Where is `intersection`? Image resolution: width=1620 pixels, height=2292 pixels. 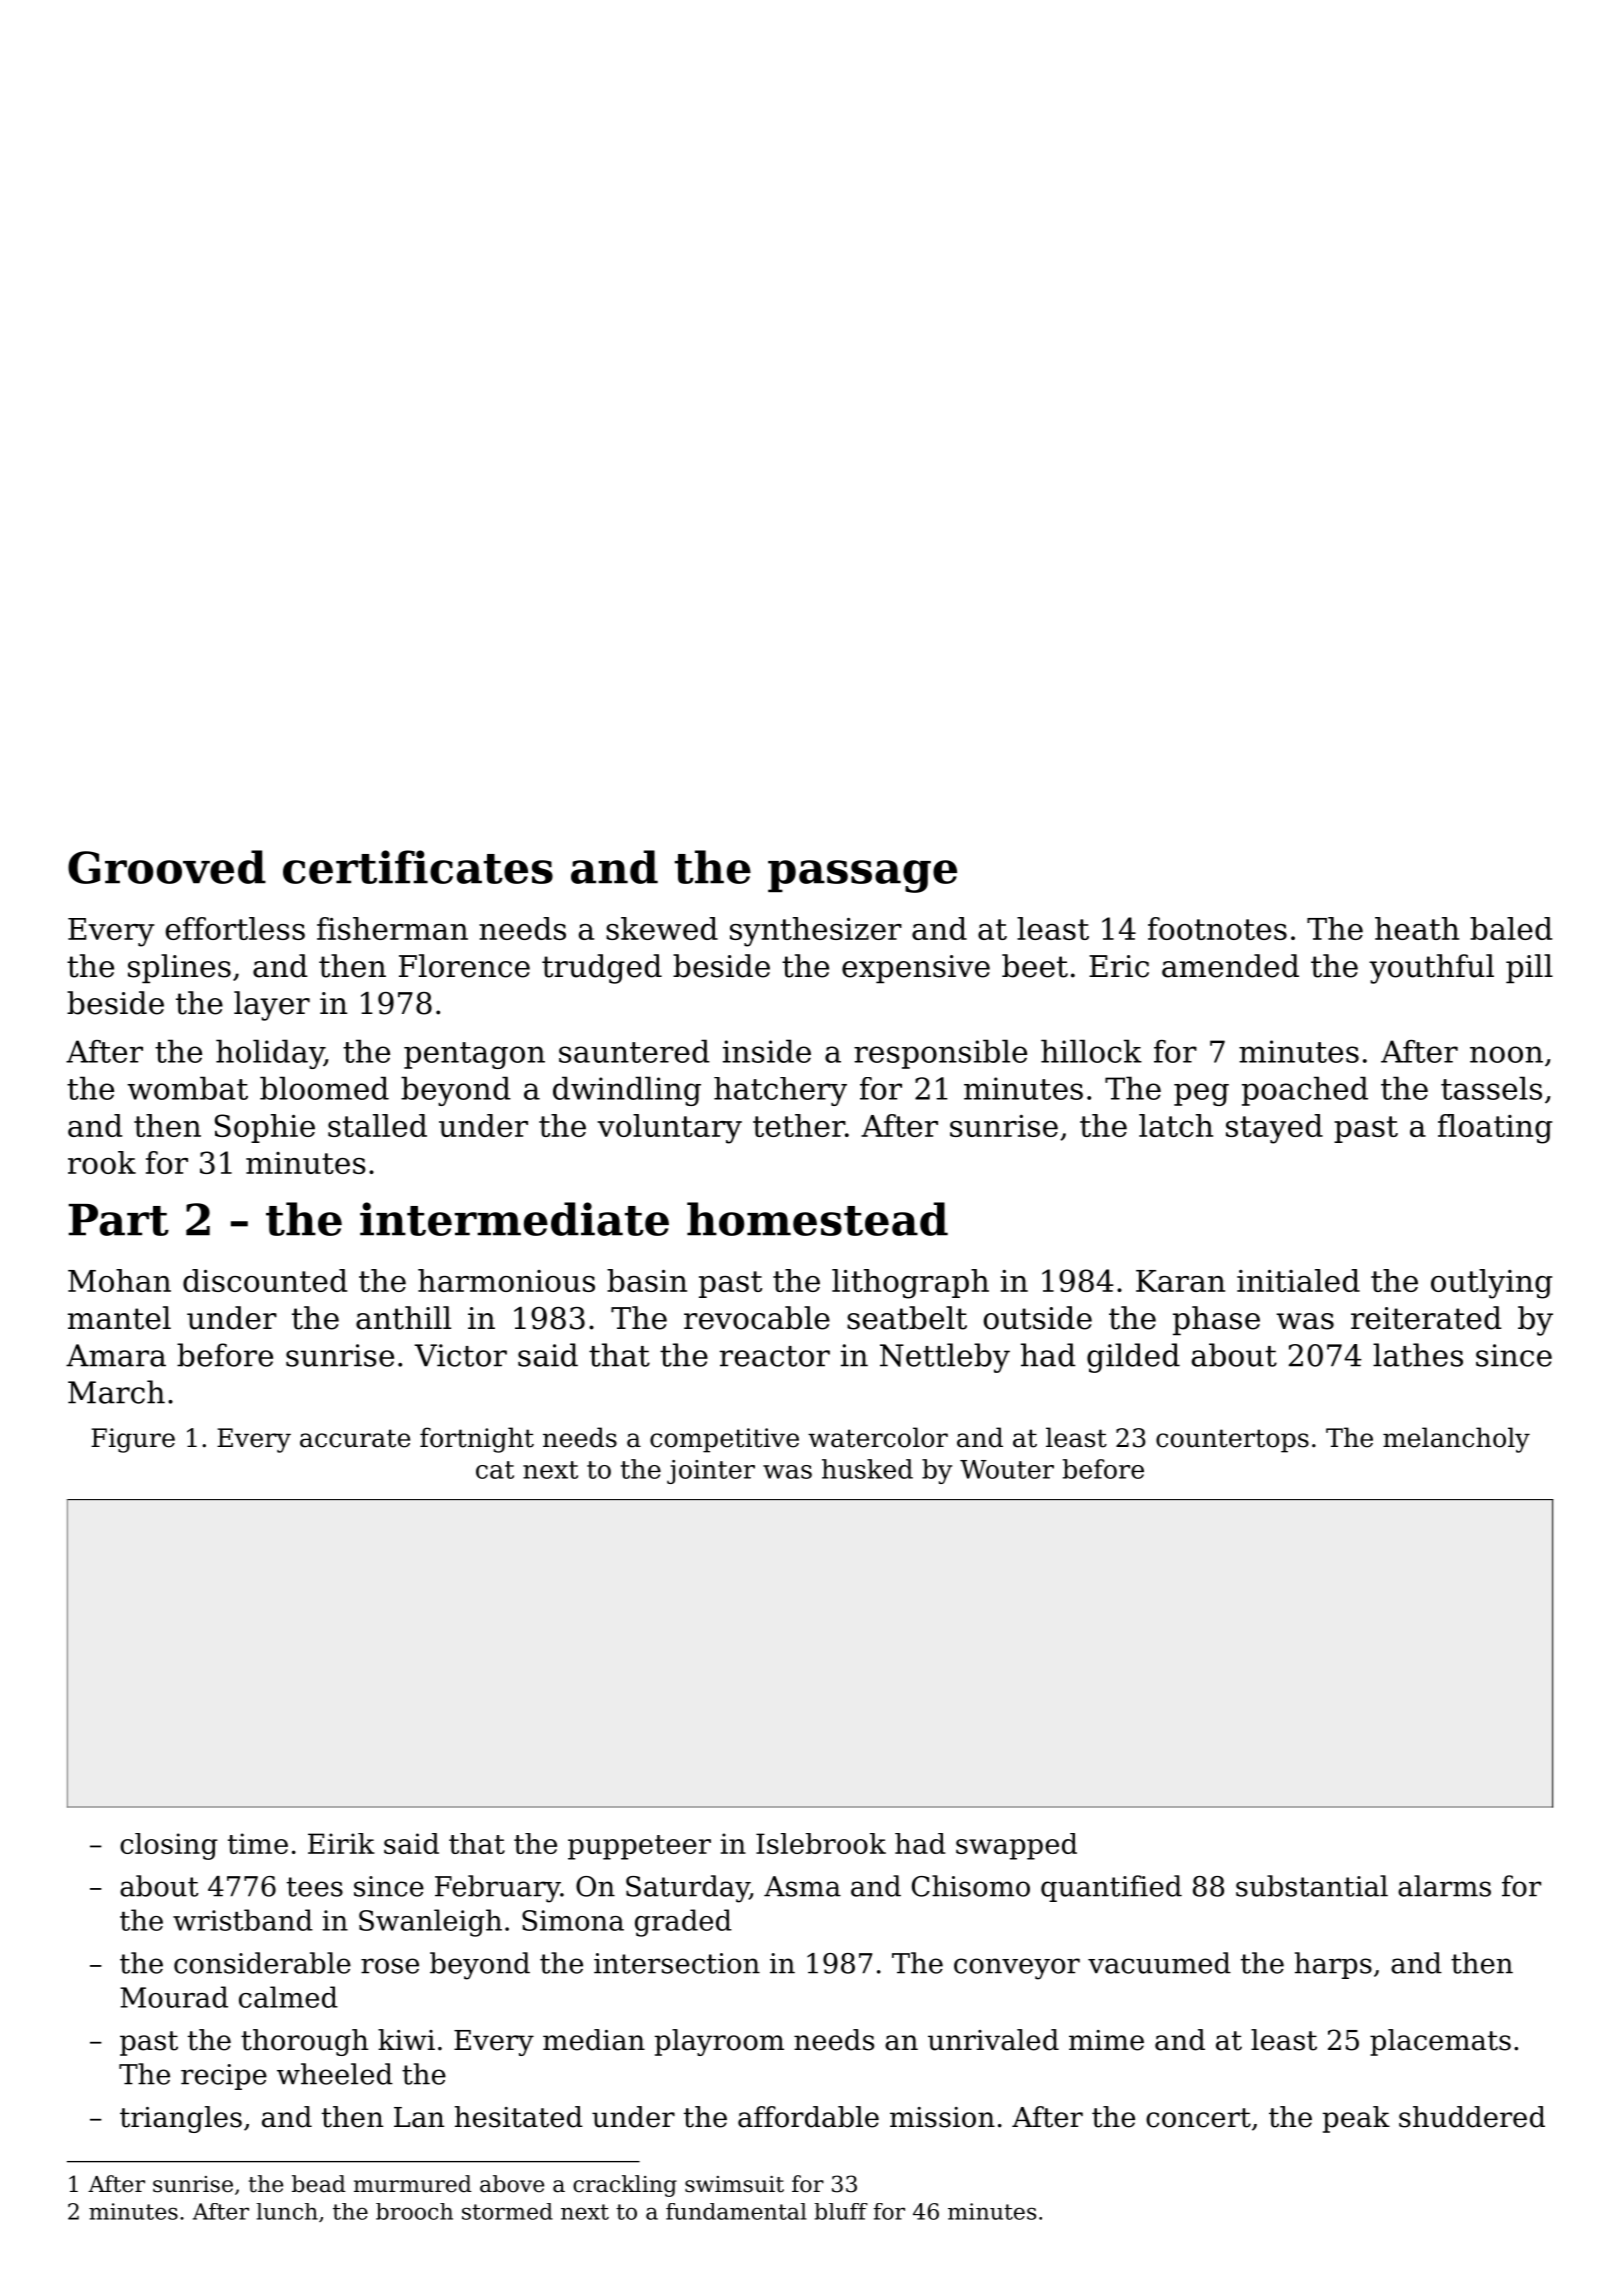
intersection is located at coordinates (677, 1963).
